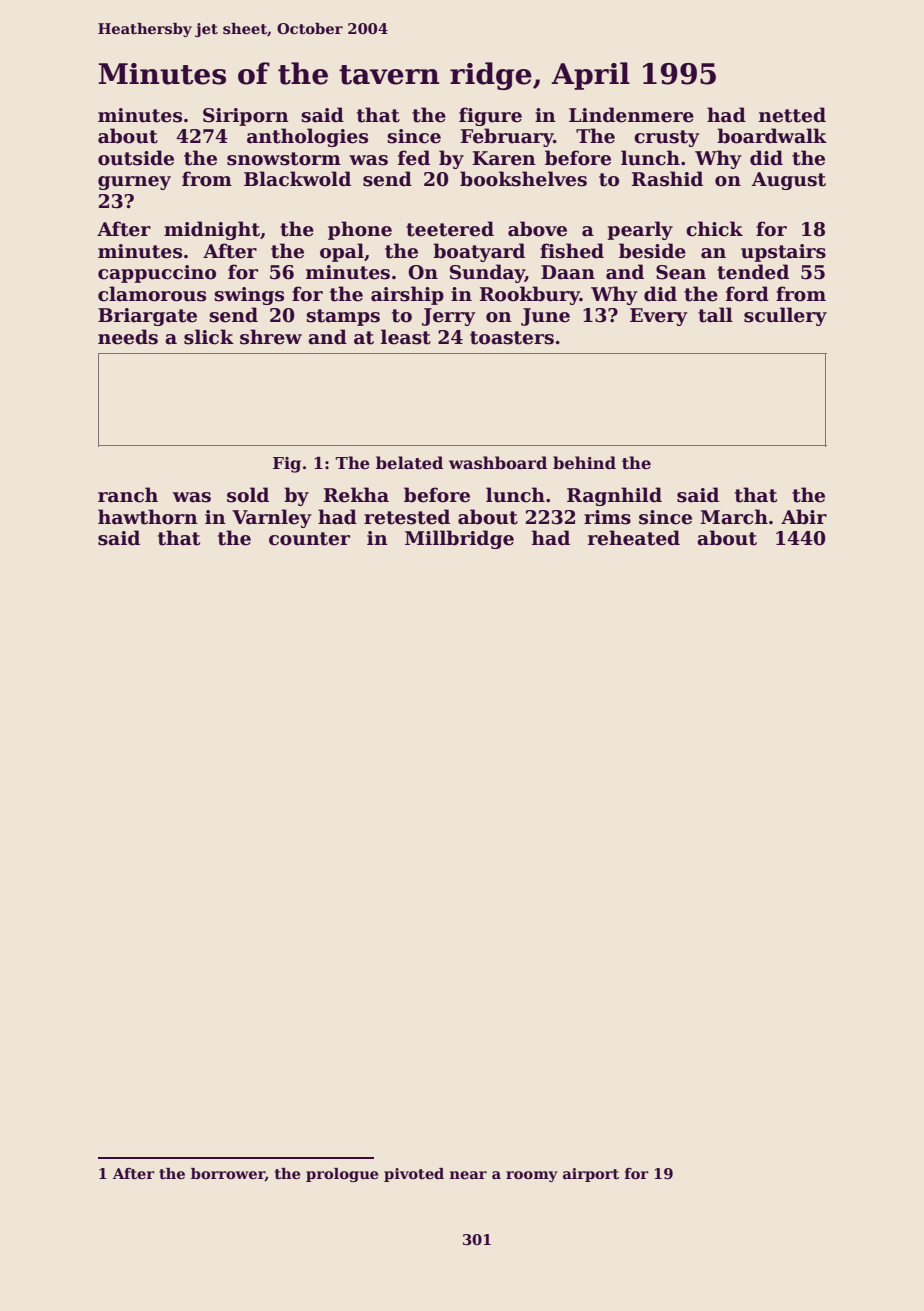  Describe the element at coordinates (148, 517) in the screenshot. I see `hawthorn` at that location.
